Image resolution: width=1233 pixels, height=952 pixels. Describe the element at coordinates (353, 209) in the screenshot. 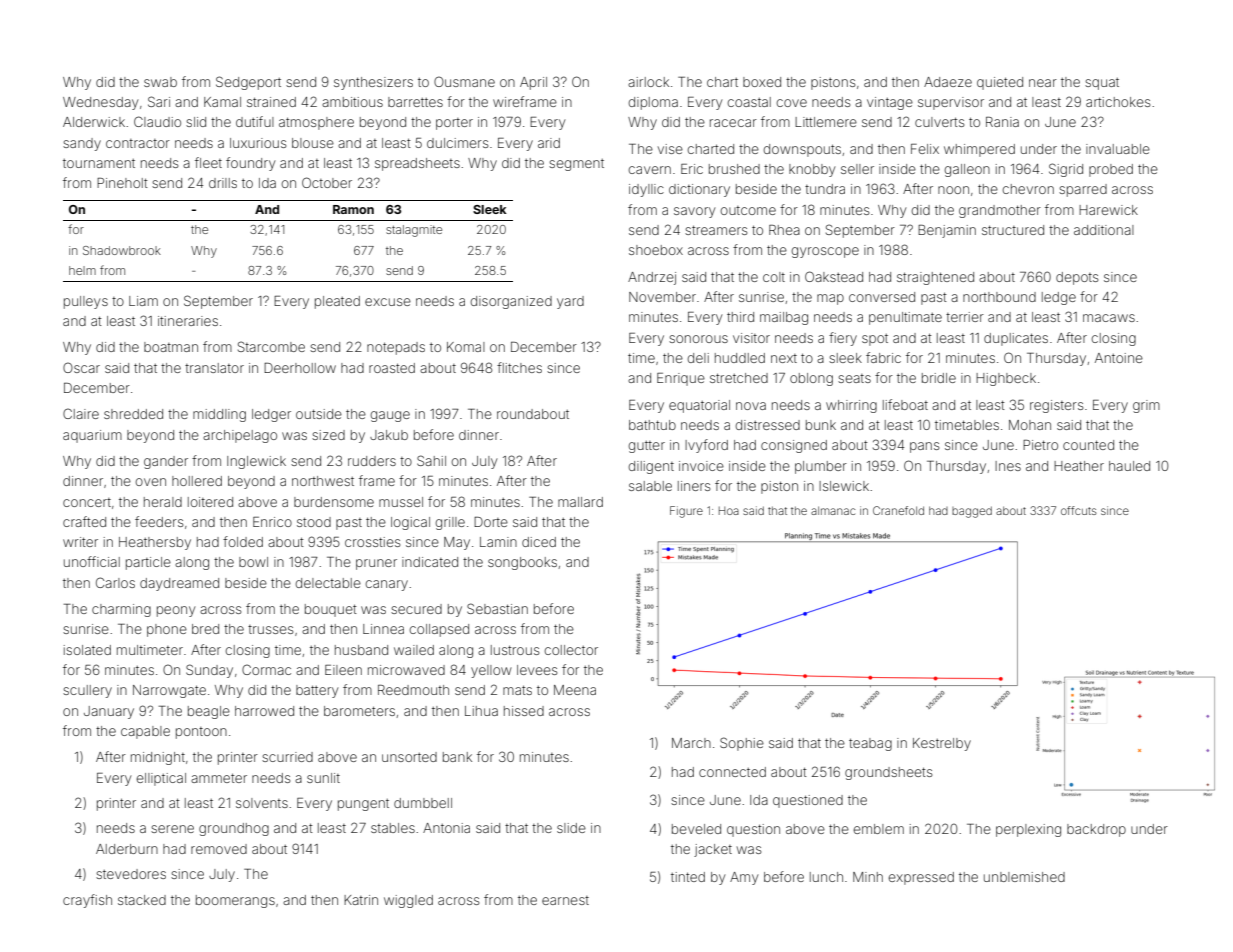

I see `Ramon` at that location.
